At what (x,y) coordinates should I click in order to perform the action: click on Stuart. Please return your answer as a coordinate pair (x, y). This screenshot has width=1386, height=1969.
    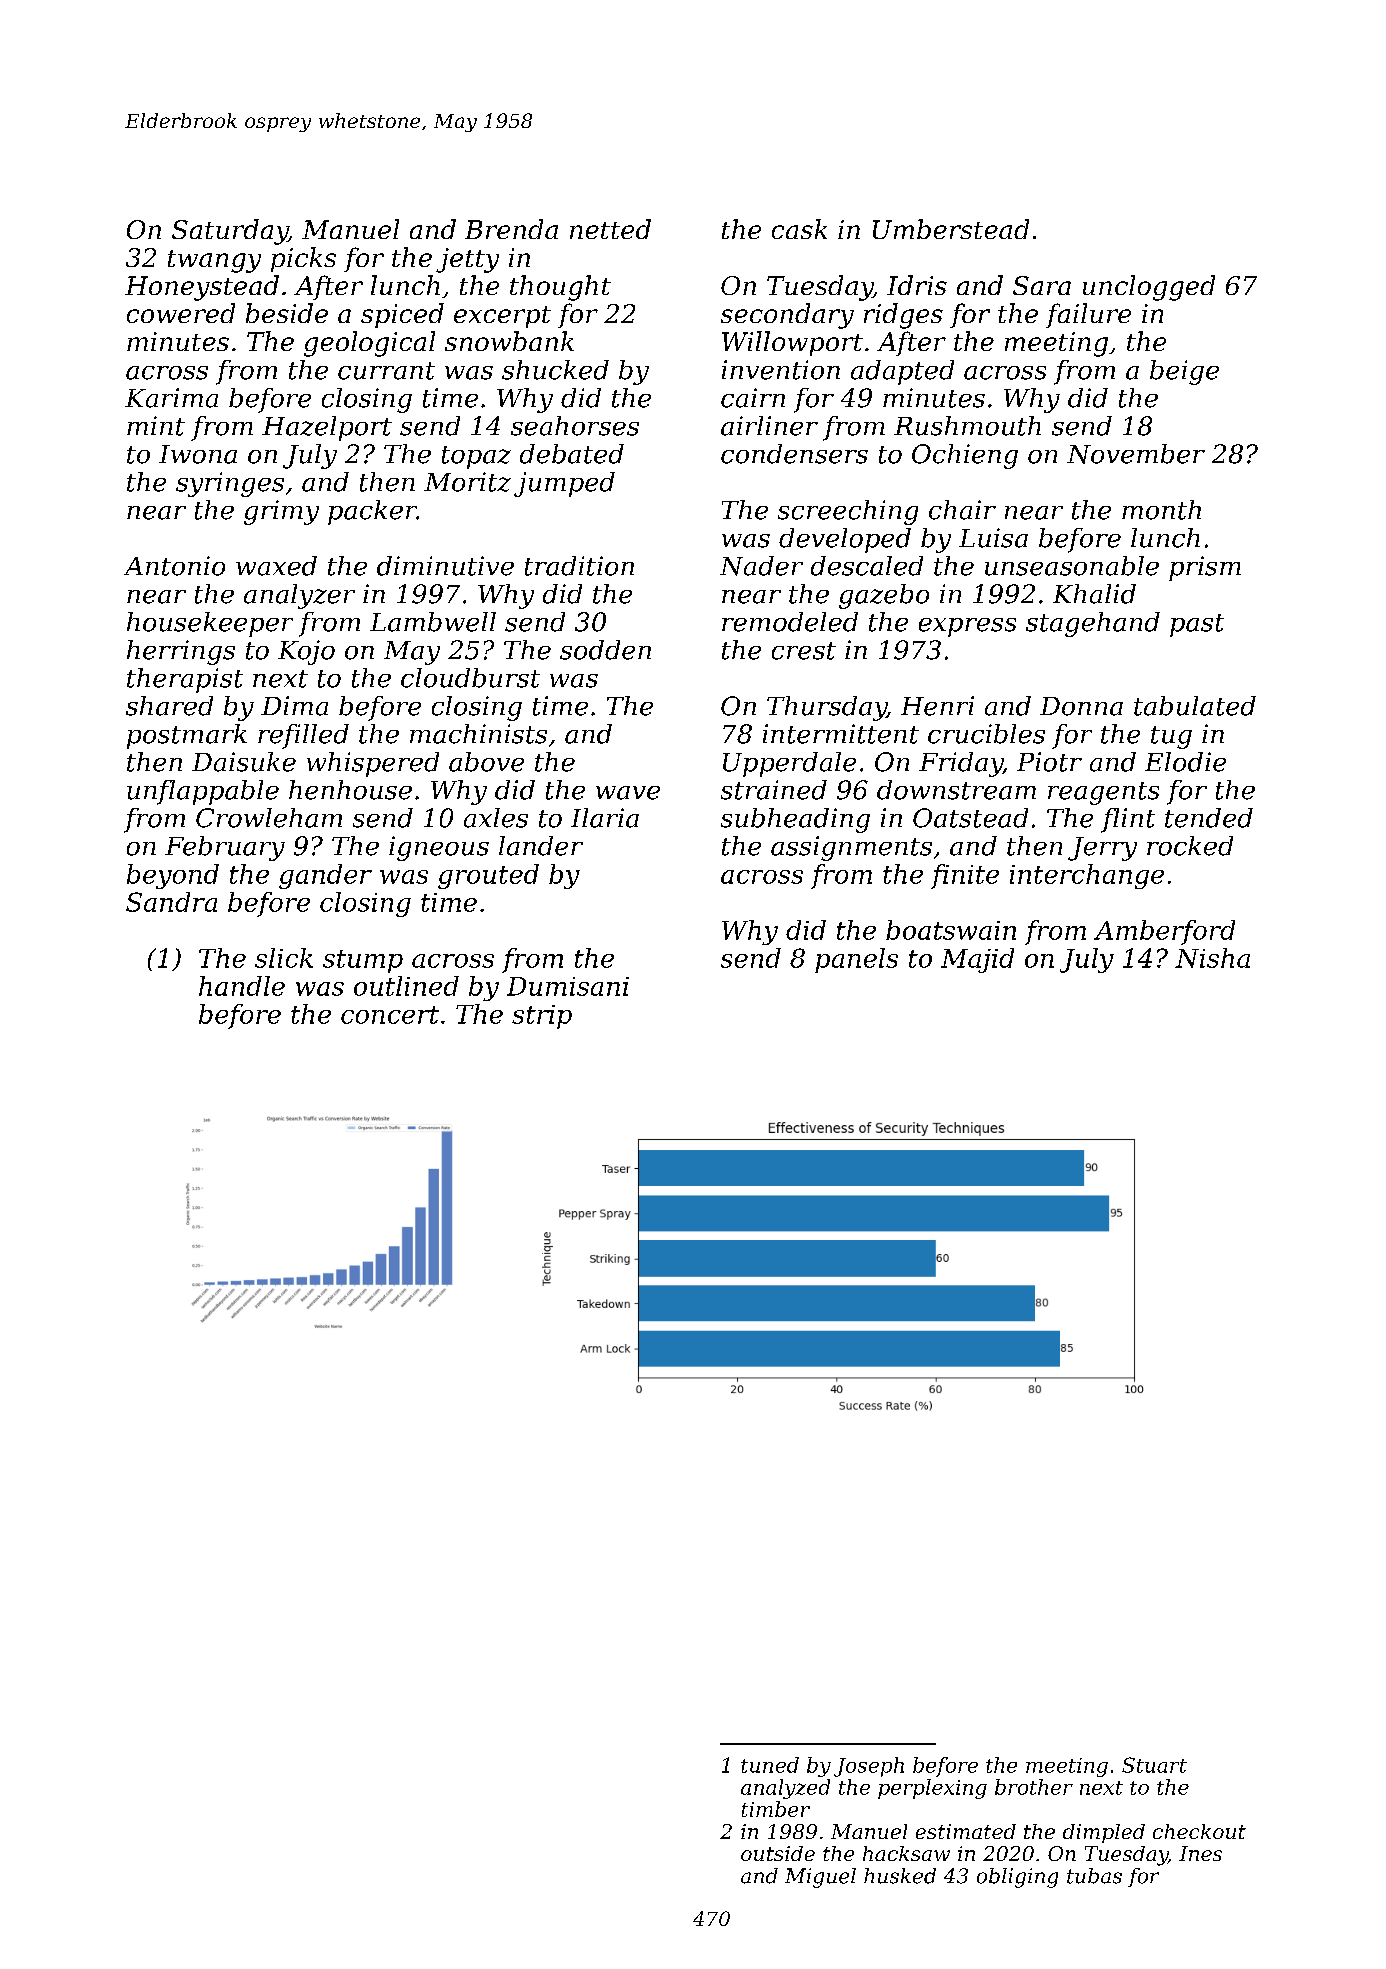
    Looking at the image, I should click on (1154, 1765).
